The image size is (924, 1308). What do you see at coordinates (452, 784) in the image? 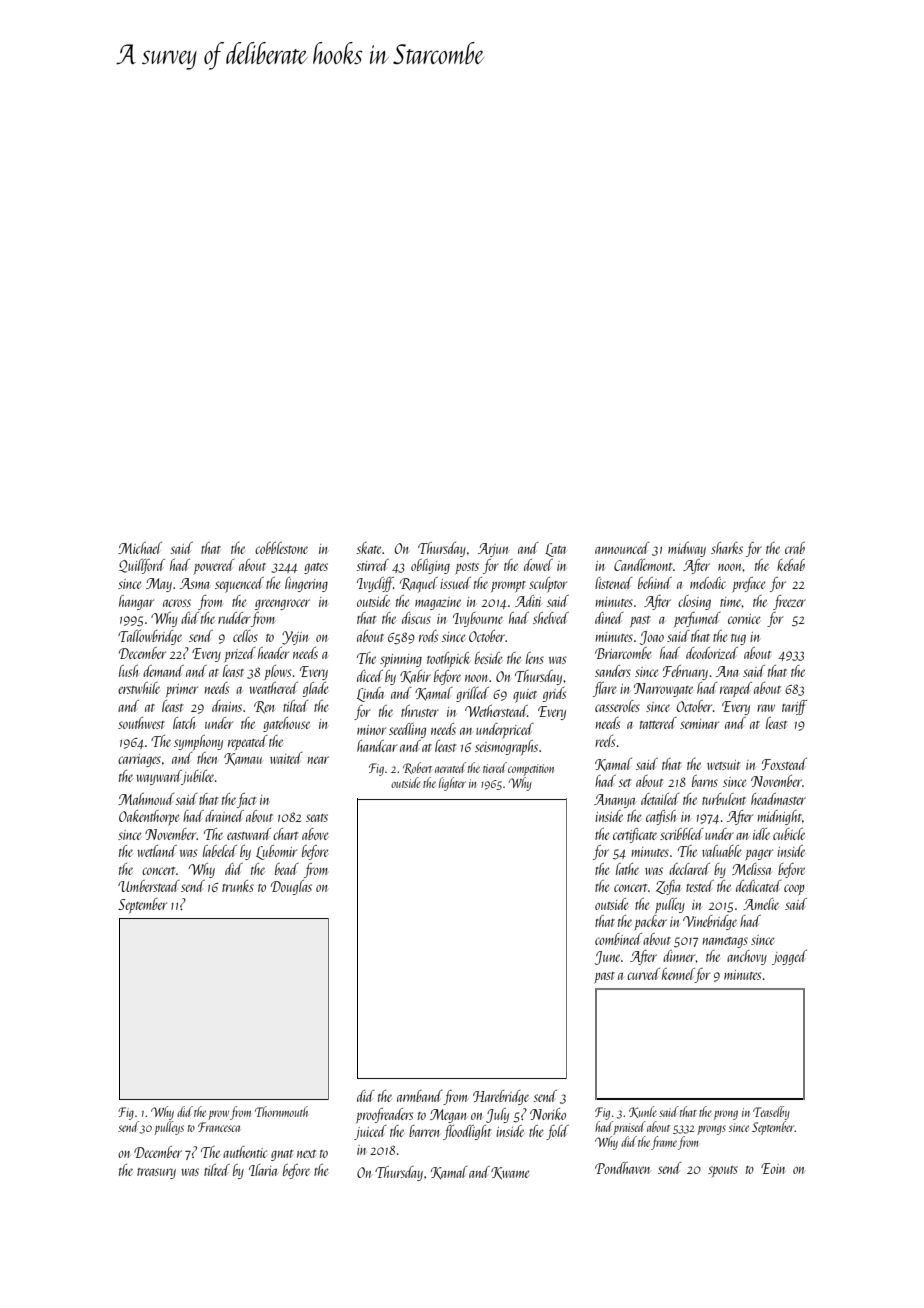
I see `lighter` at bounding box center [452, 784].
